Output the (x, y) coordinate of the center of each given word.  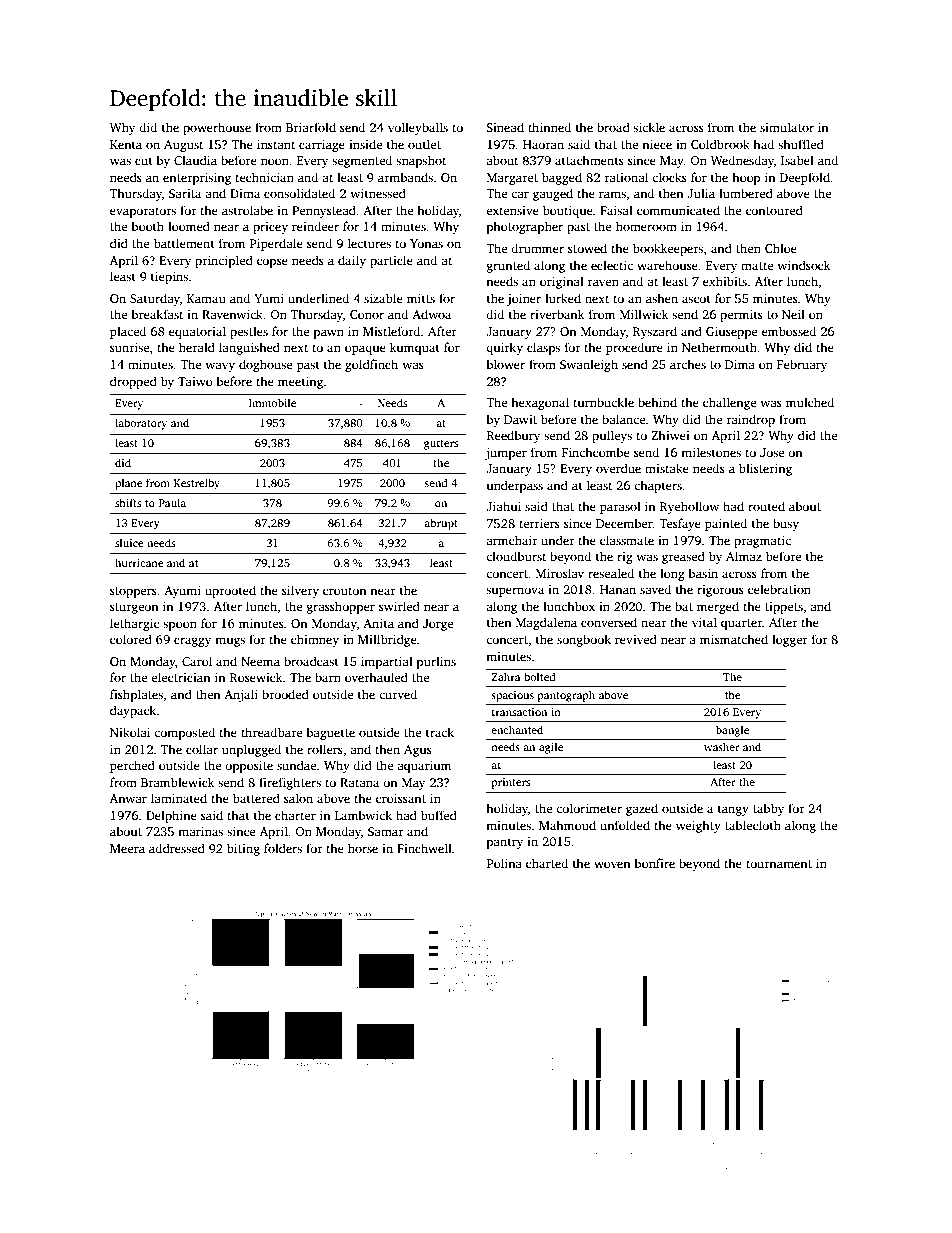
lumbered (746, 193)
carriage (322, 146)
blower (506, 364)
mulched (810, 402)
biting (243, 849)
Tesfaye (680, 524)
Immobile (272, 402)
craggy (192, 642)
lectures (369, 243)
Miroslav (560, 573)
